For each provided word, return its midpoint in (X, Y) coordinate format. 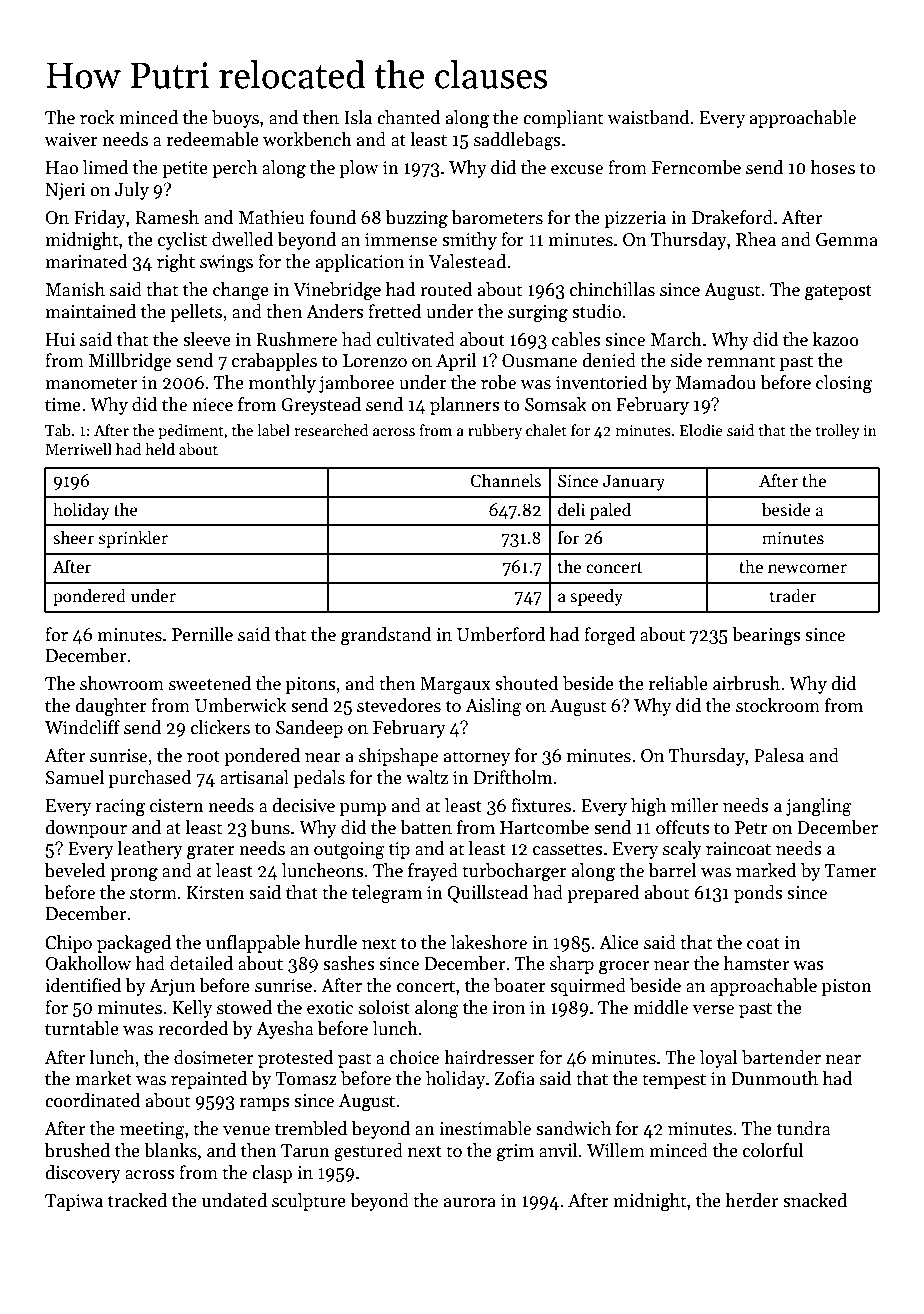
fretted (395, 311)
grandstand (386, 636)
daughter (111, 707)
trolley (838, 431)
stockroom (778, 705)
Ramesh (167, 217)
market (103, 1078)
